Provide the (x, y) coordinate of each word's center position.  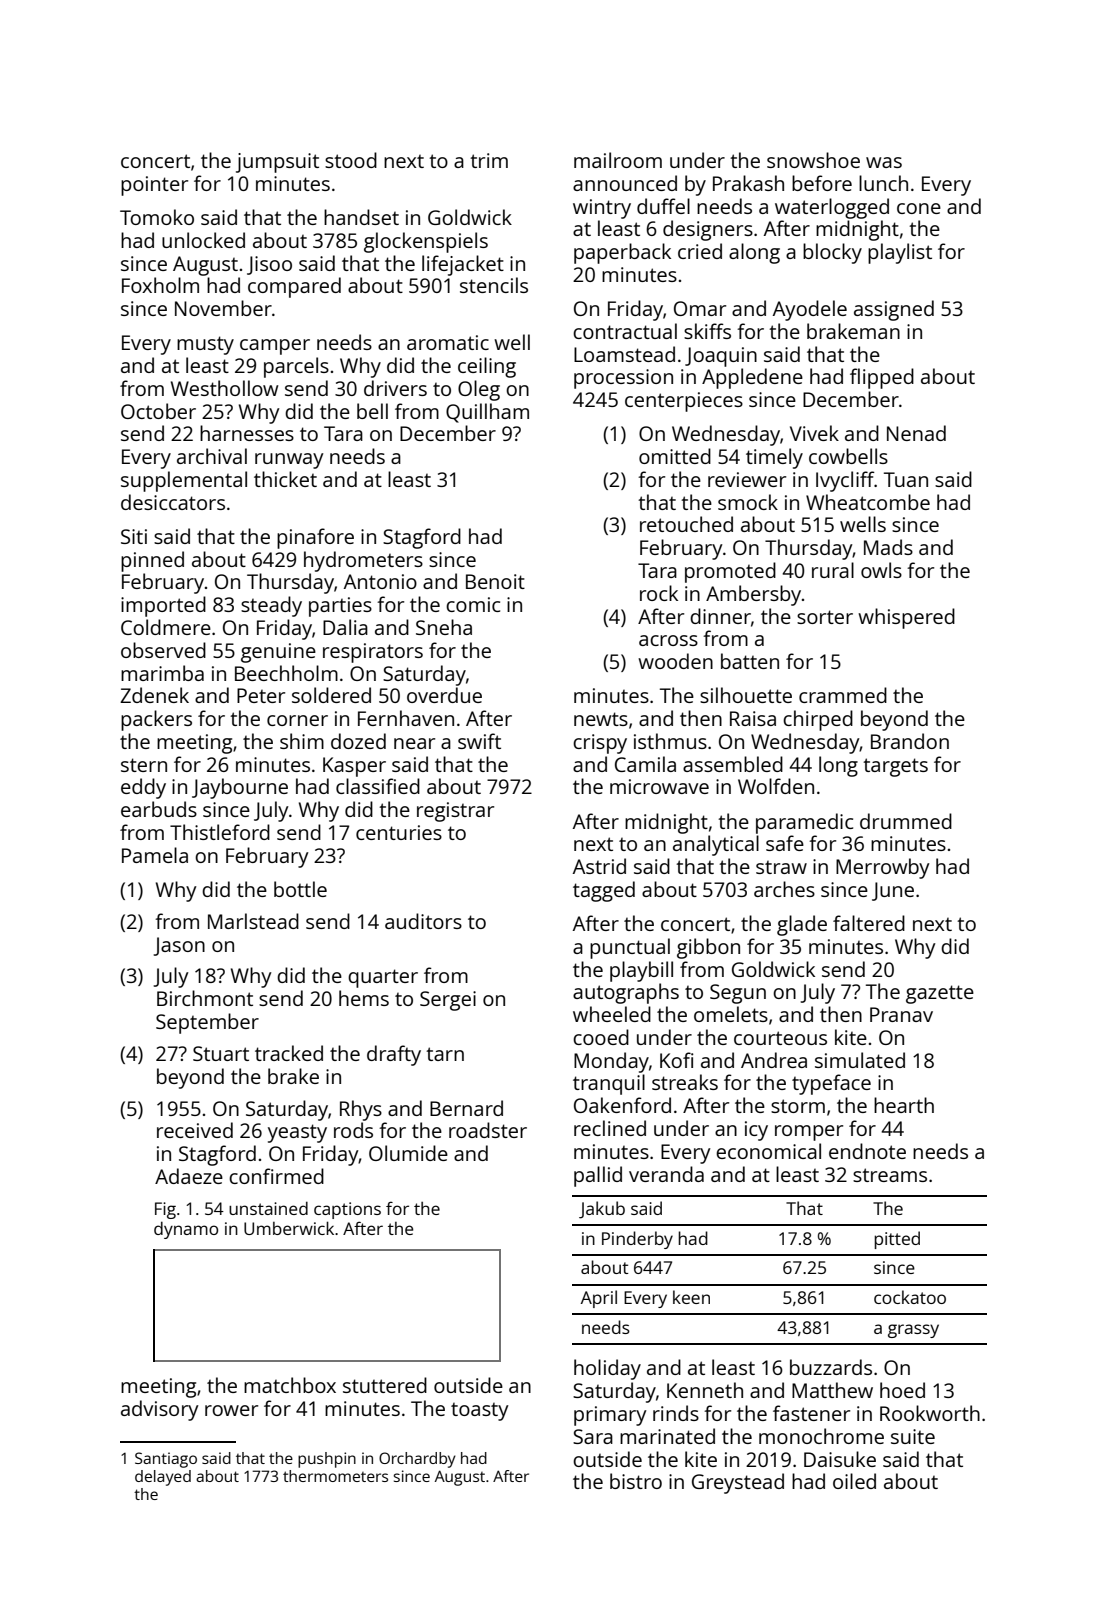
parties (340, 607)
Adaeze (189, 1176)
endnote (867, 1151)
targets (895, 767)
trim (489, 160)
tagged (604, 891)
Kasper (354, 767)
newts (601, 719)
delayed (163, 1478)
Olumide (408, 1153)
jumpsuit (277, 163)
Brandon (910, 741)
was (884, 162)
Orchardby (417, 1460)
